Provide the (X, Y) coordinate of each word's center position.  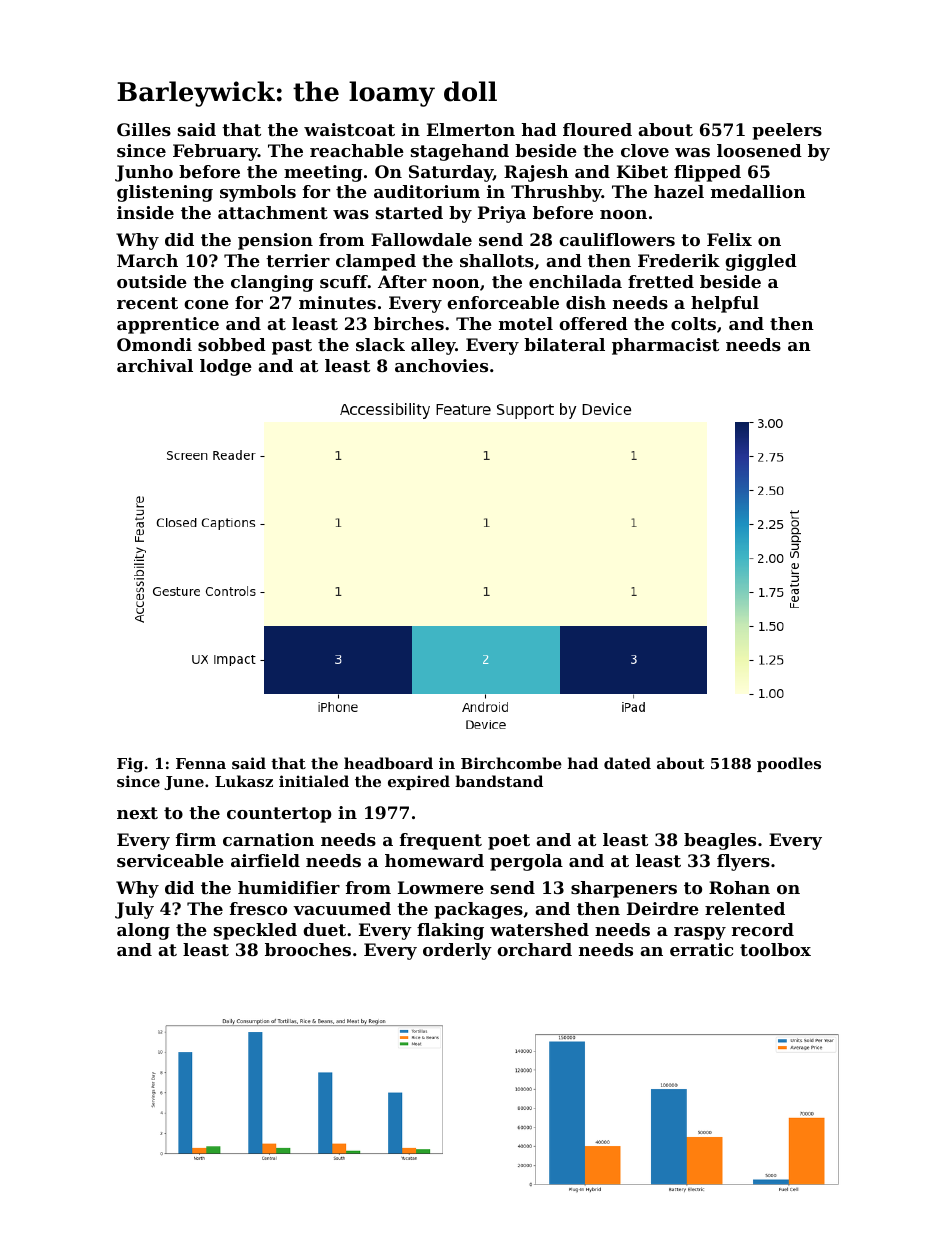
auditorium (427, 191)
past (292, 347)
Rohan (739, 887)
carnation (268, 839)
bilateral (564, 344)
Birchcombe (511, 763)
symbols (258, 193)
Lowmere (441, 887)
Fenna (201, 763)
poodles (789, 764)
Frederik (679, 260)
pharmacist (665, 346)
